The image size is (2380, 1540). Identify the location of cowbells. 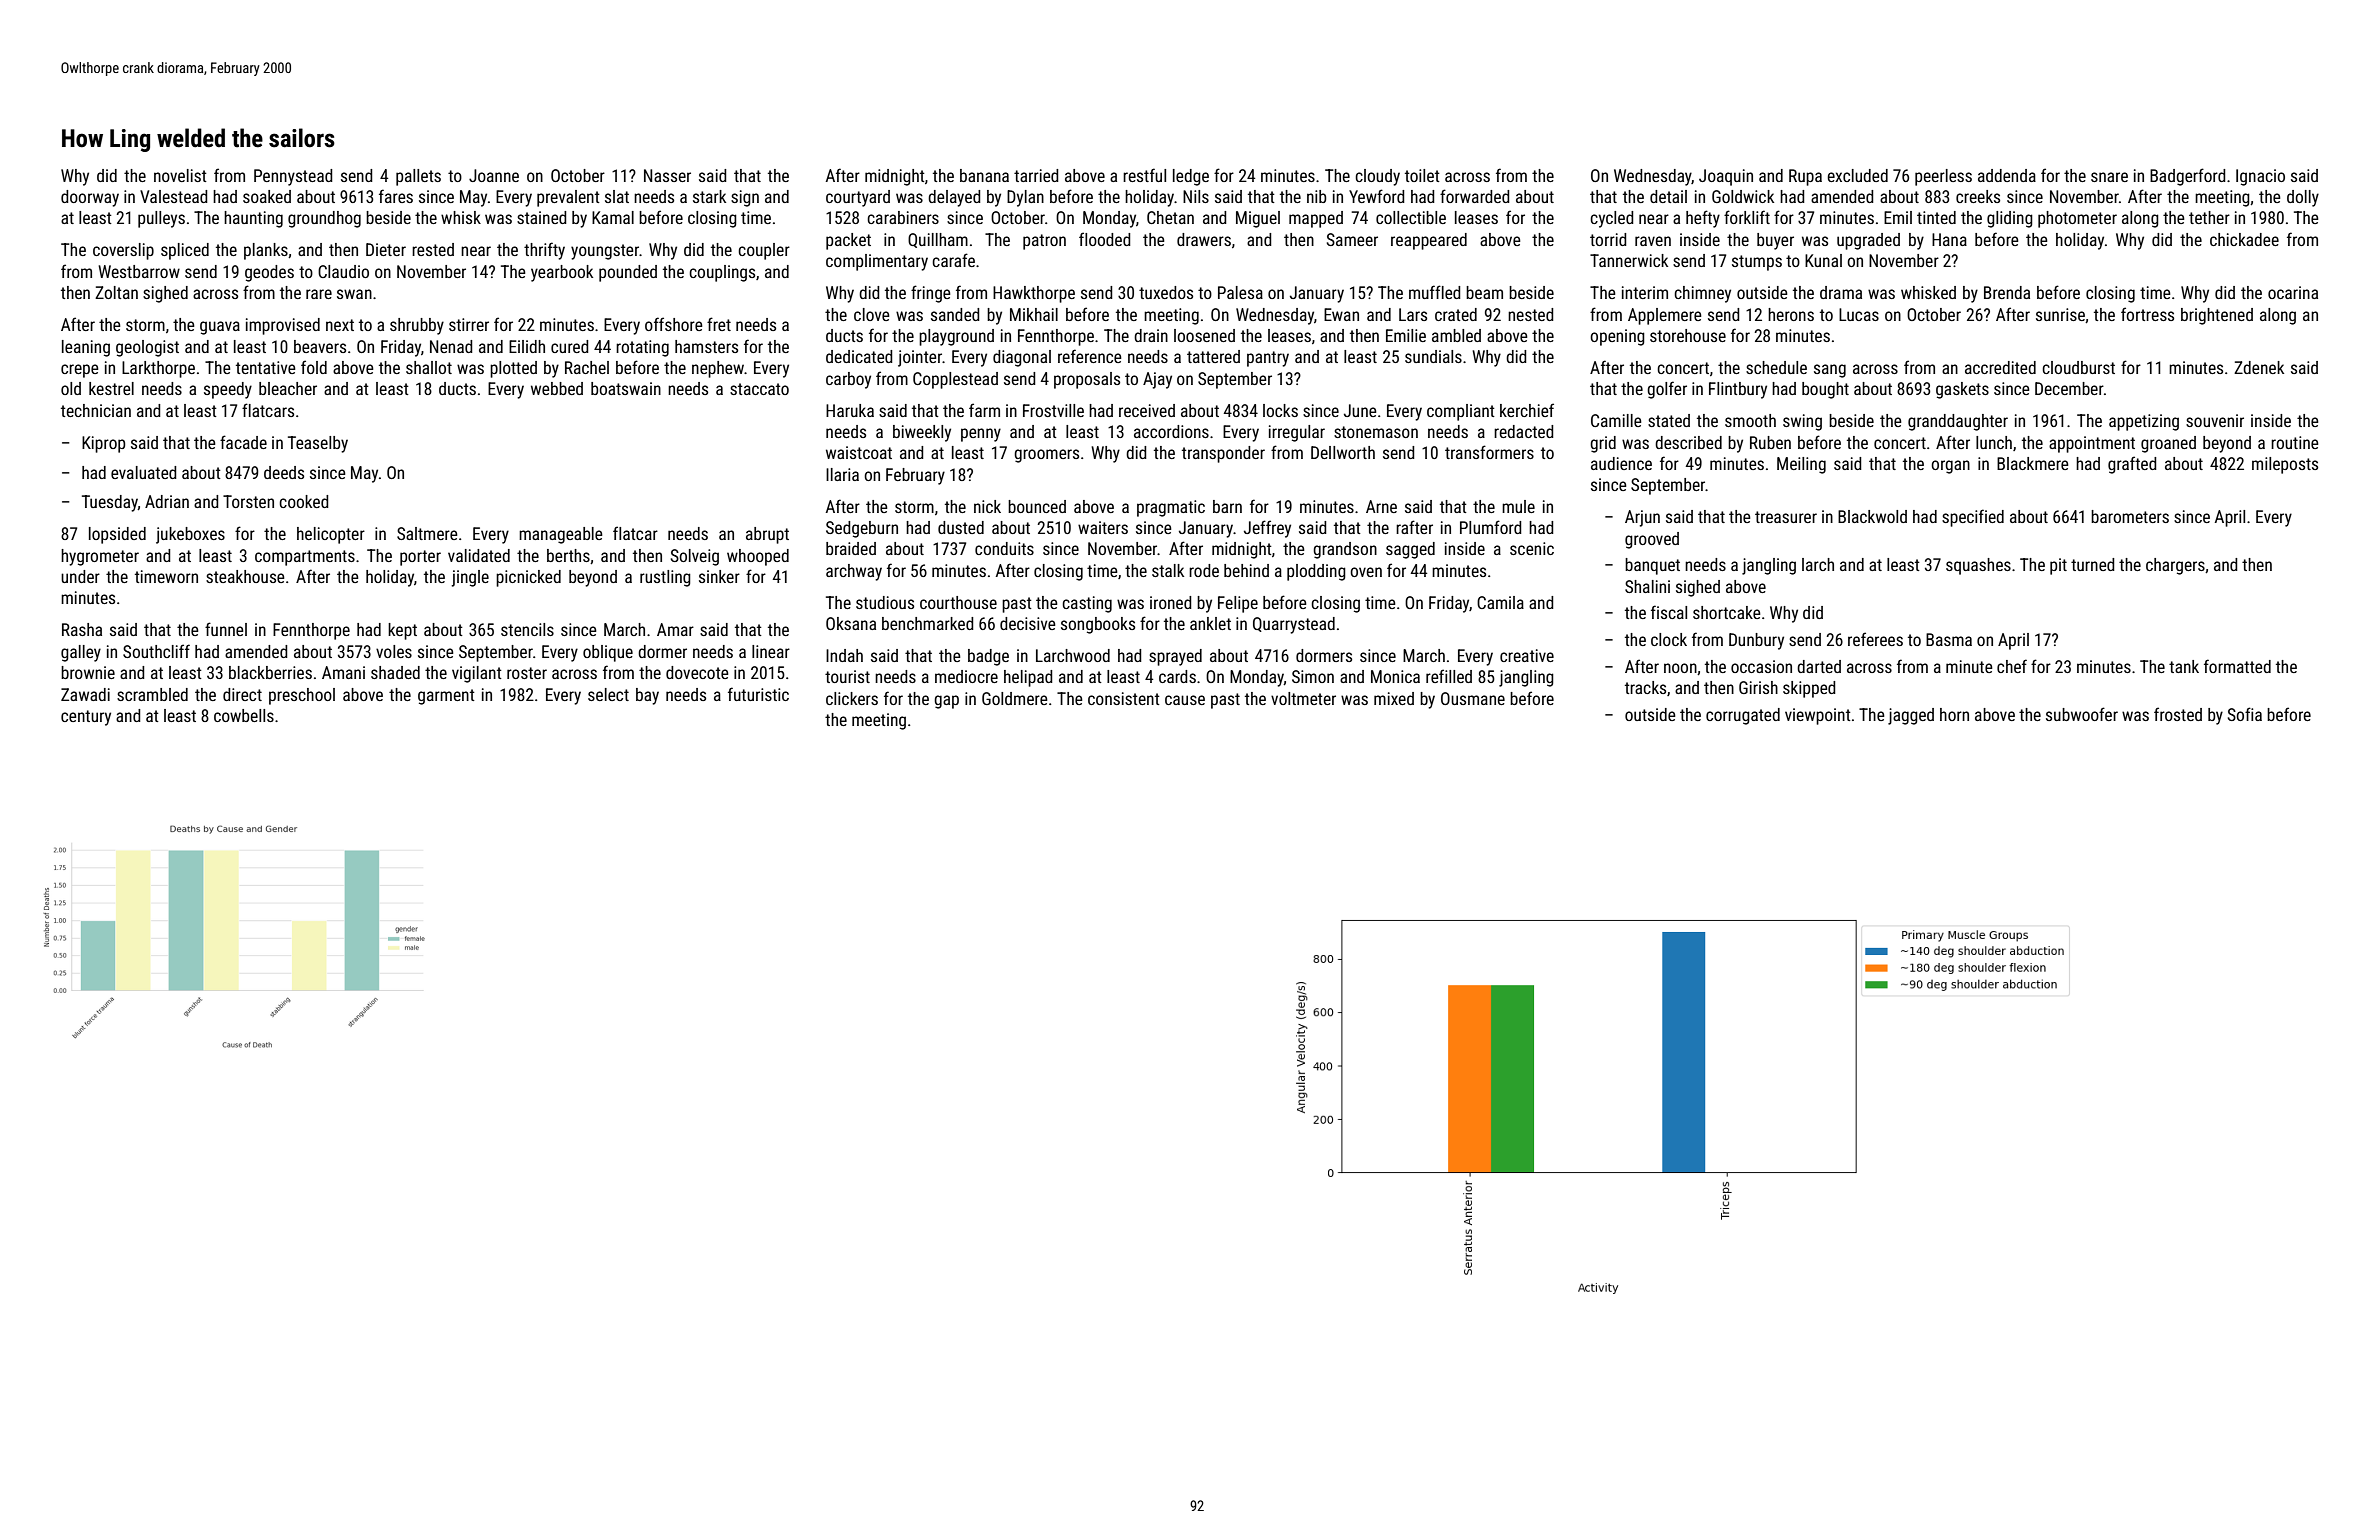
(244, 715).
